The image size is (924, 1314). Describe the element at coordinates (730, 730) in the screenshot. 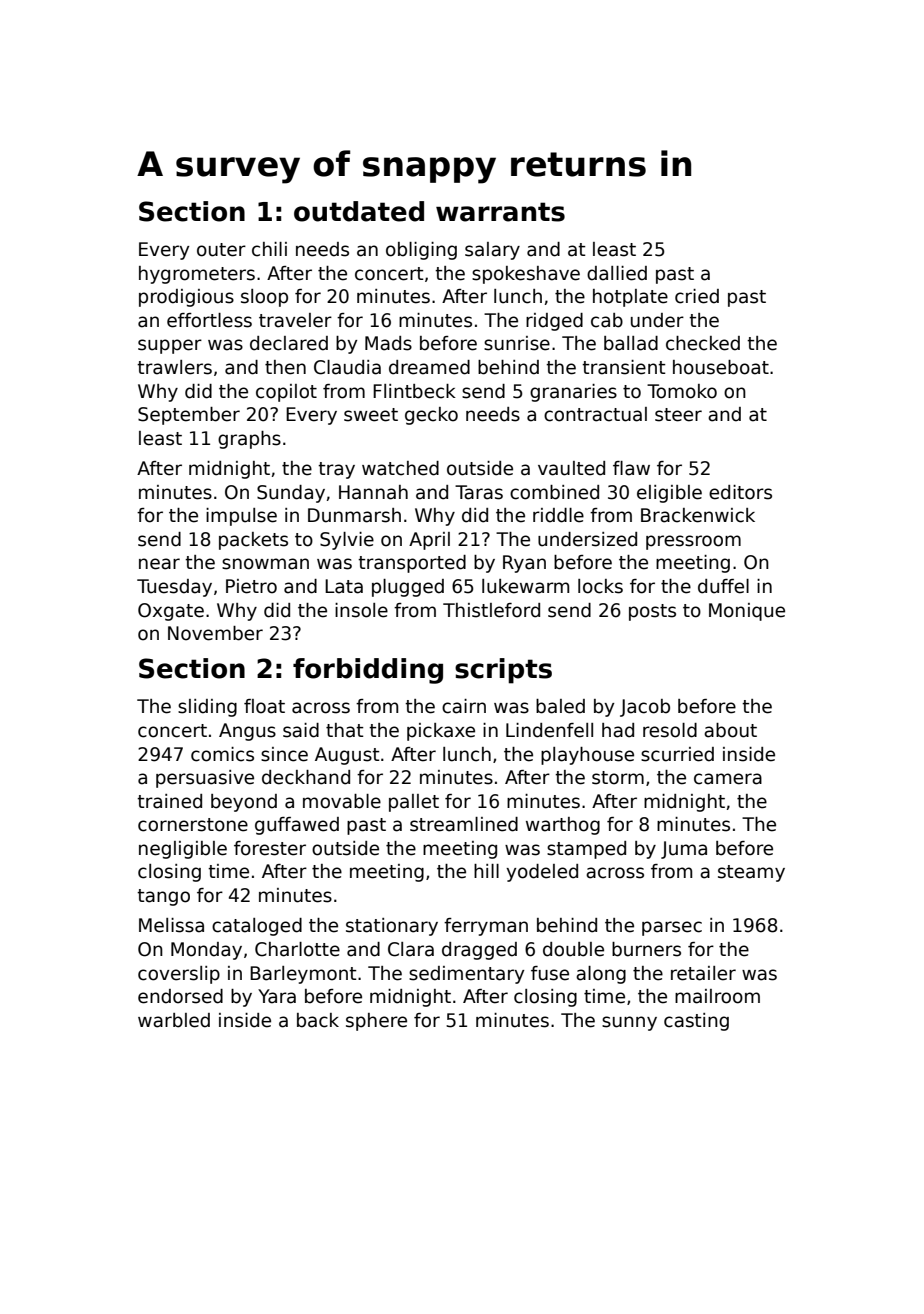

I see `about` at that location.
